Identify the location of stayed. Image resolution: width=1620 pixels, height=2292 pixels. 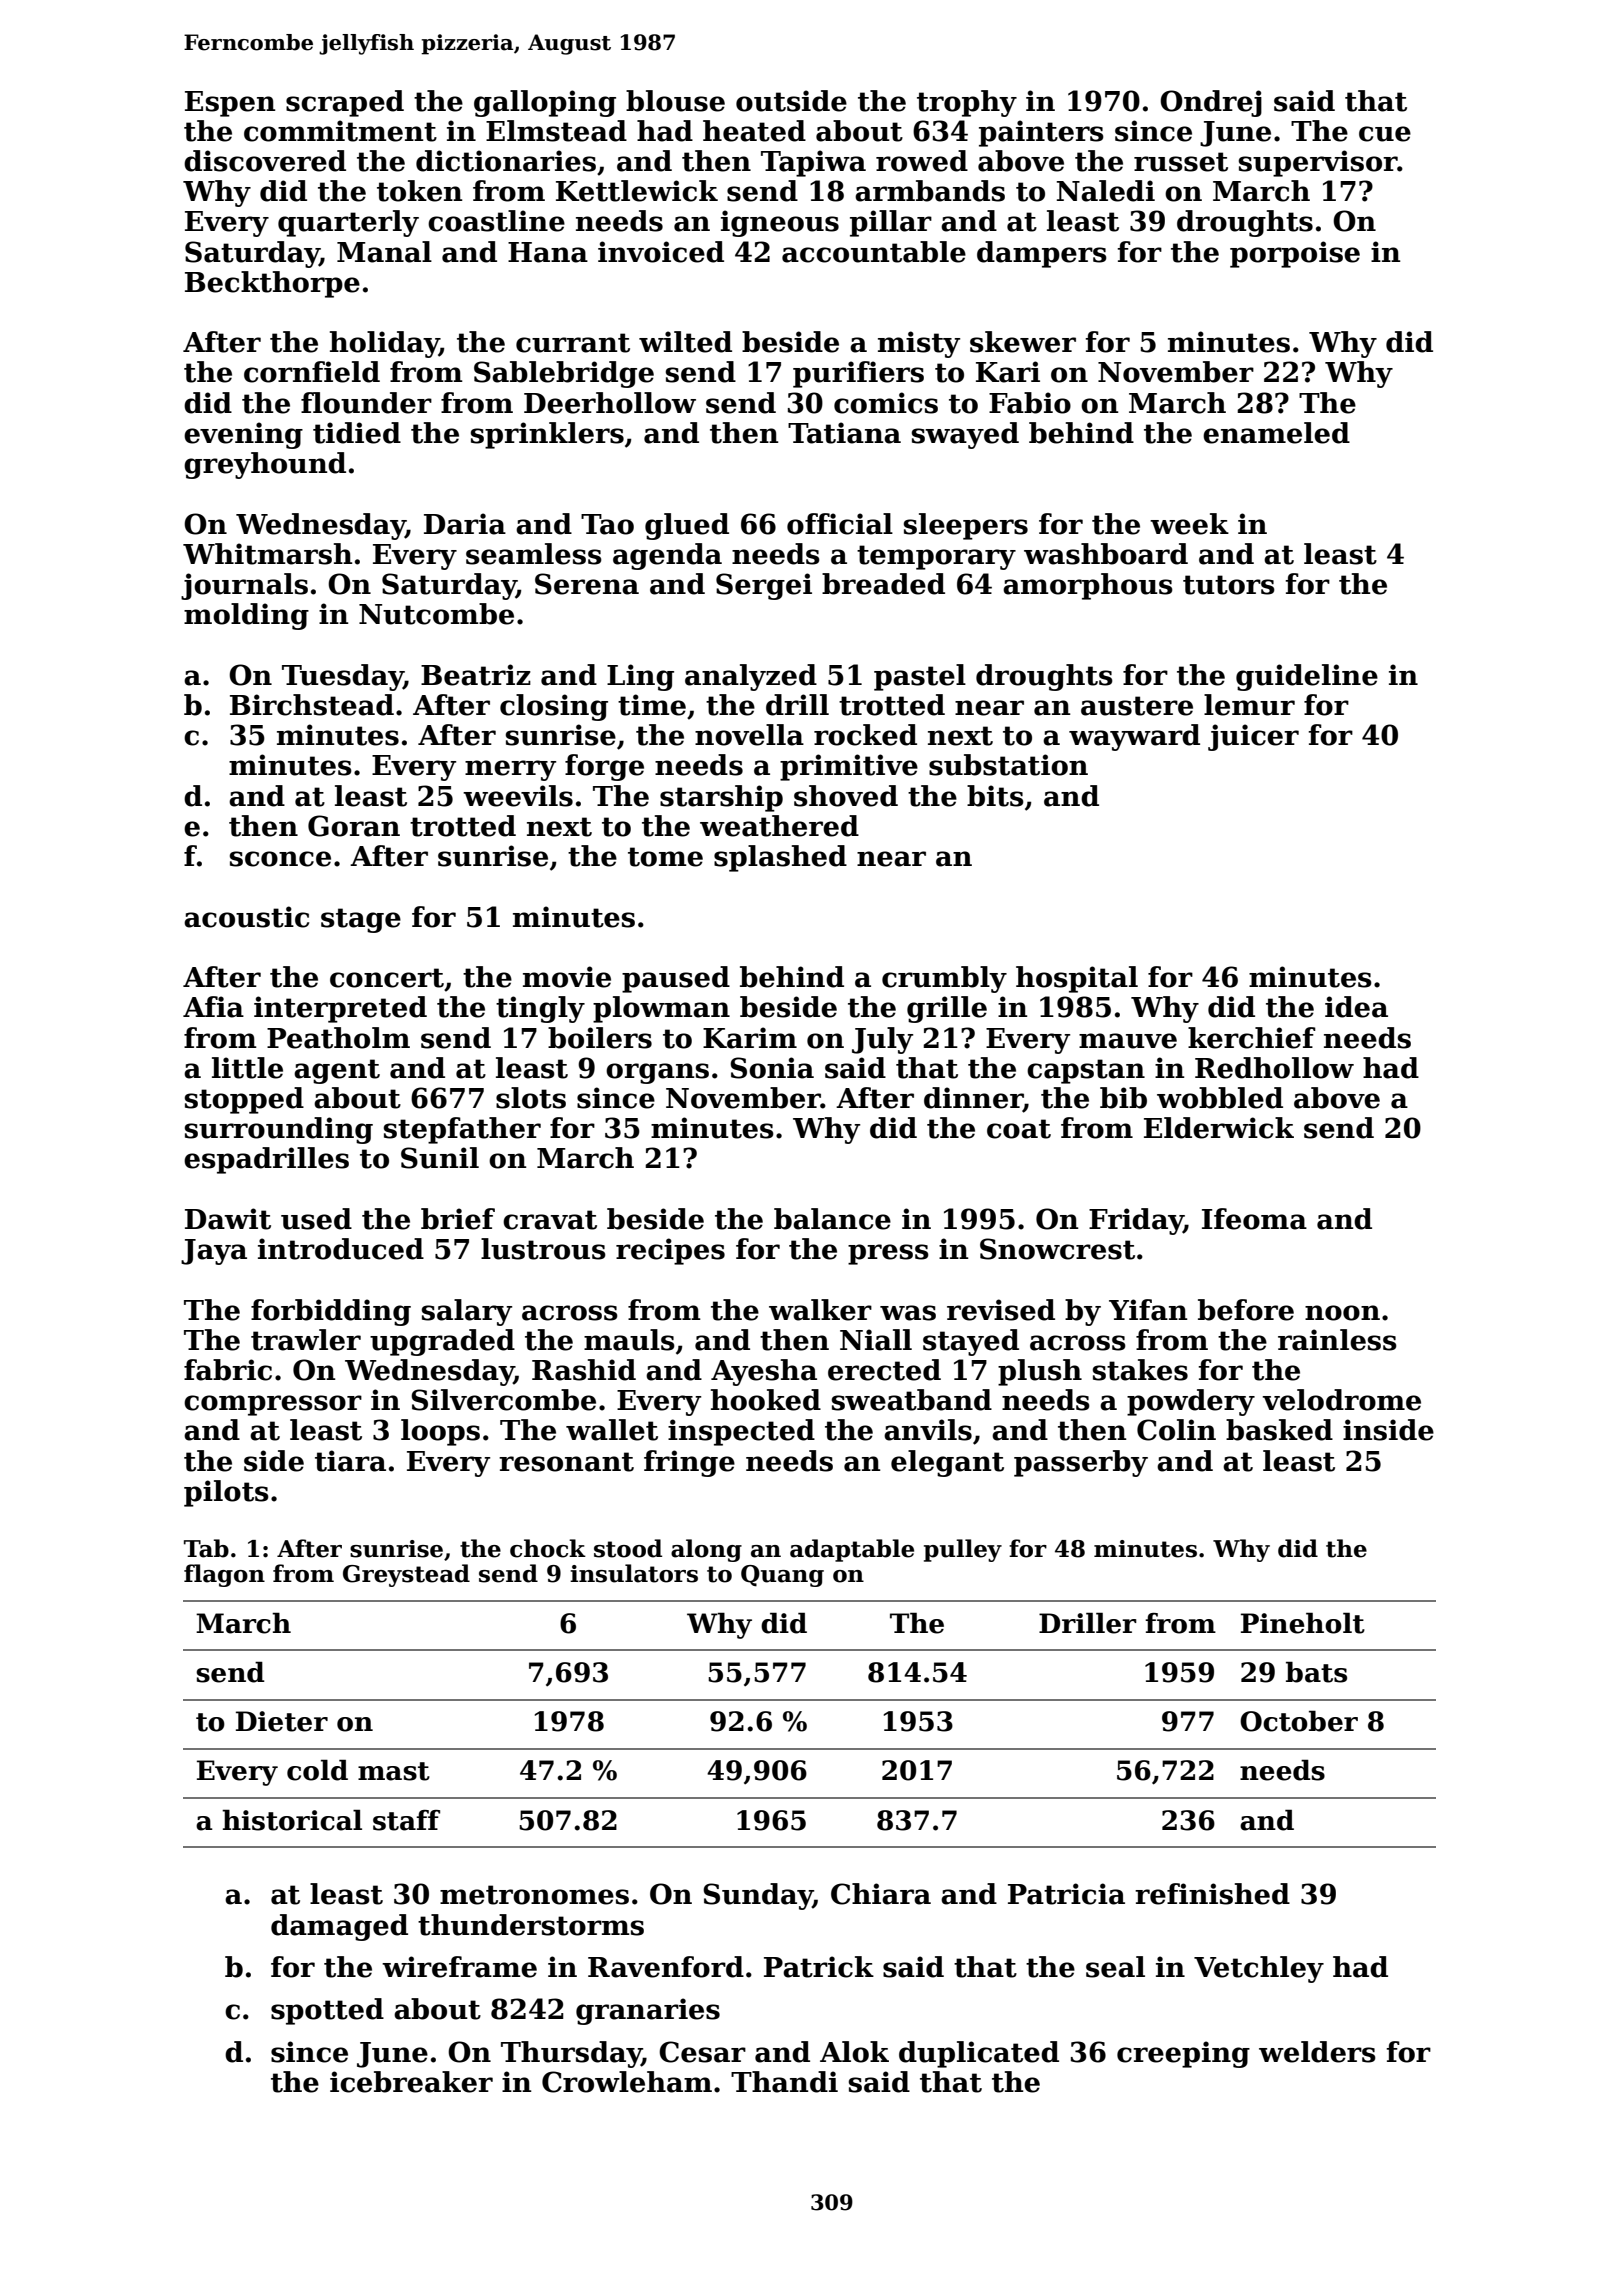
(971, 1342).
